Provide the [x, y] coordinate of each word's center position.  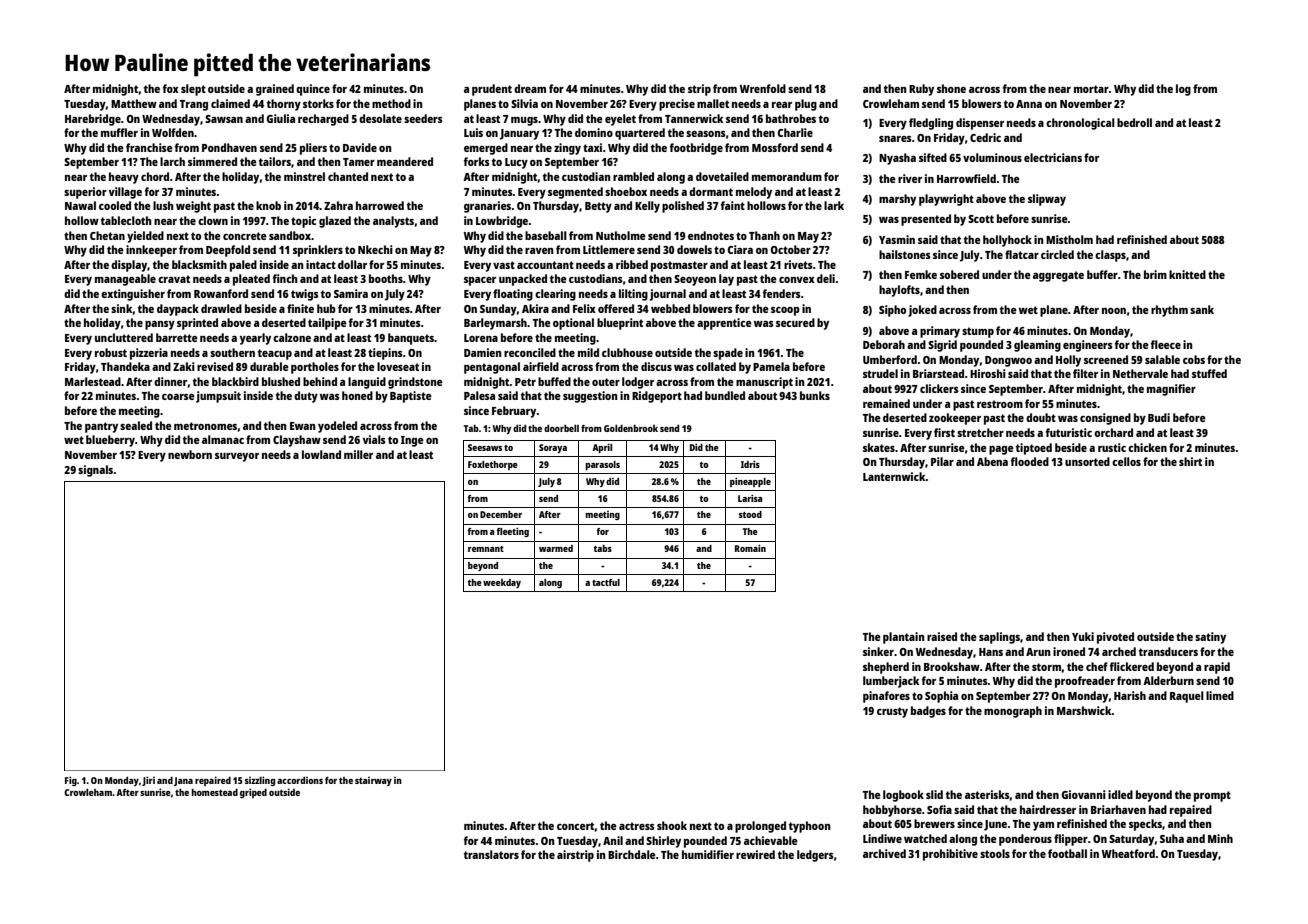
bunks [815, 395]
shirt [1190, 461]
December [501, 514]
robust [111, 352]
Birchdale [632, 854]
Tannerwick [694, 118]
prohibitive [950, 855]
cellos [1126, 461]
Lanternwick [894, 476]
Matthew [134, 103]
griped [253, 793]
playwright [946, 200]
